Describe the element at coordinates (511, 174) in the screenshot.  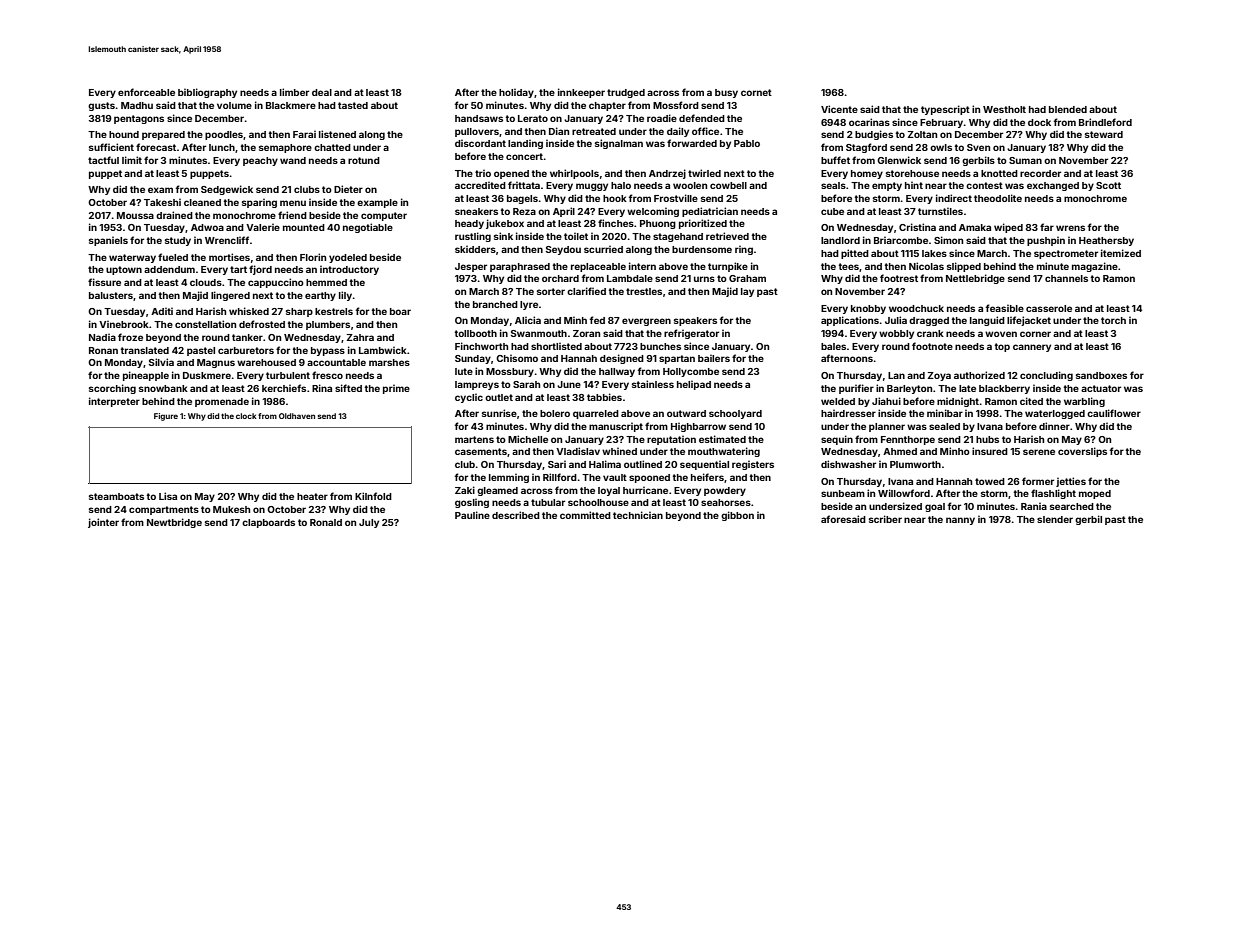
I see `opened` at that location.
